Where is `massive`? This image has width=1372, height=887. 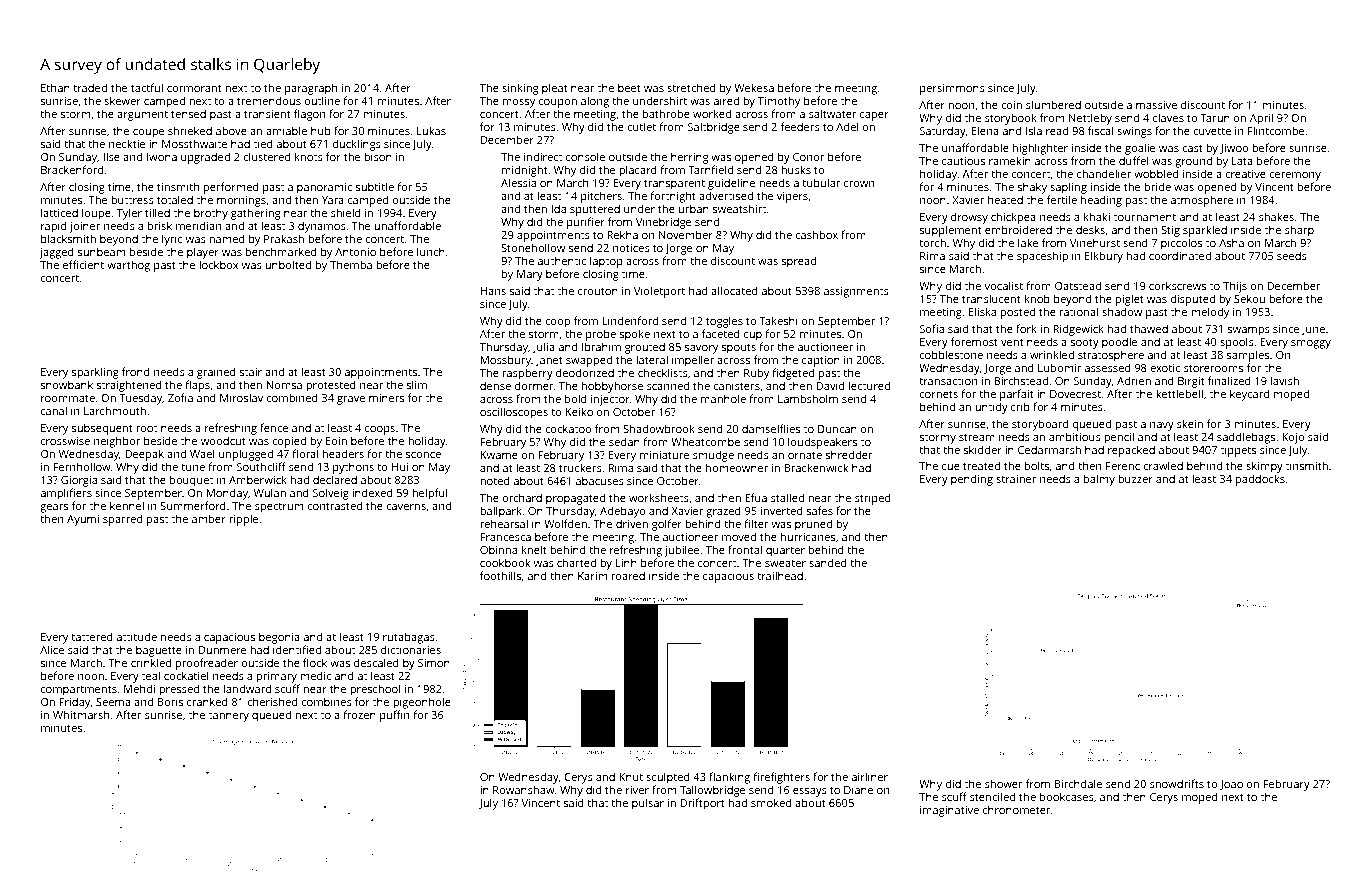
massive is located at coordinates (1156, 105).
